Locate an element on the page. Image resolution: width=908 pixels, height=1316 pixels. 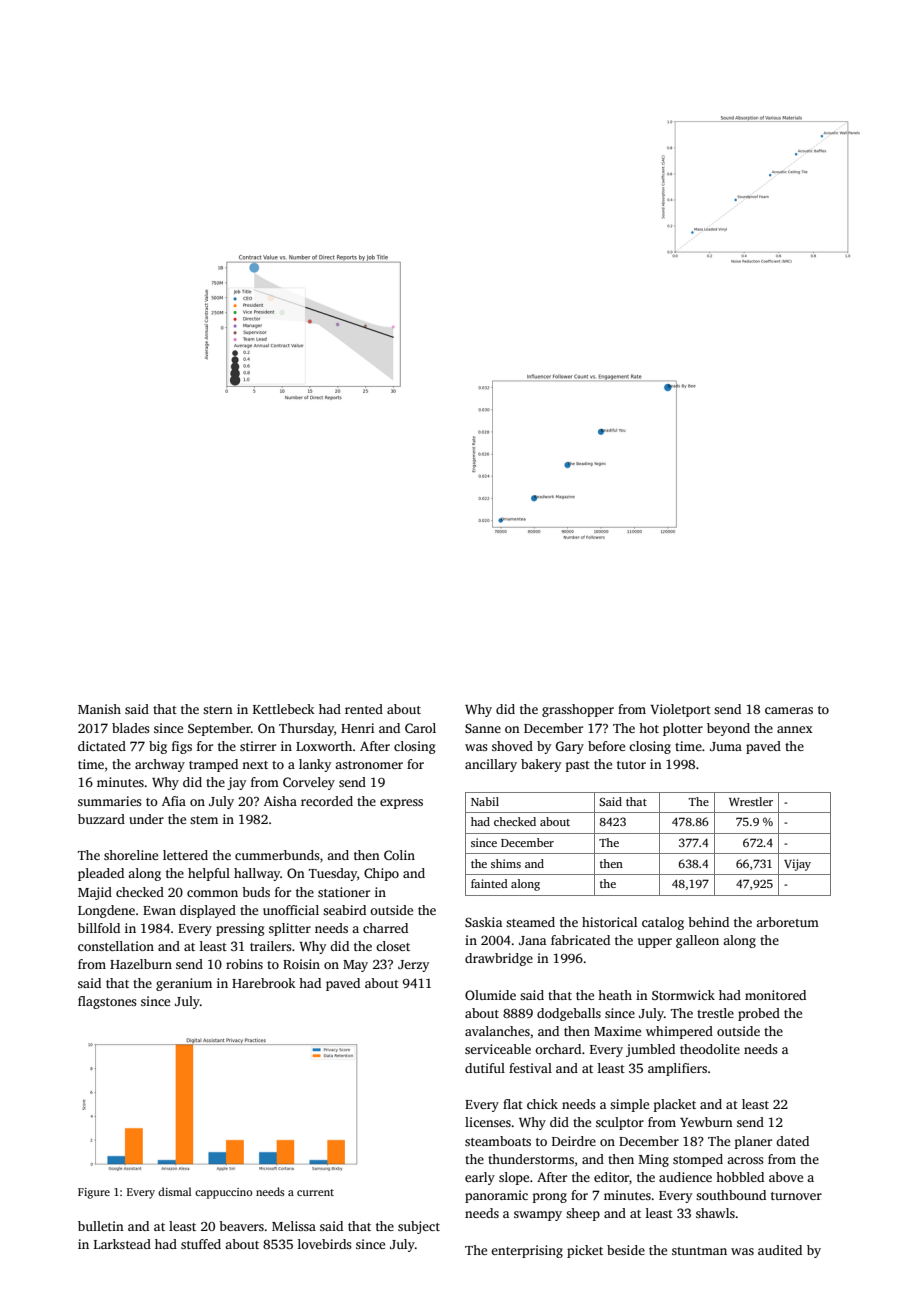
Wrestler is located at coordinates (751, 801).
